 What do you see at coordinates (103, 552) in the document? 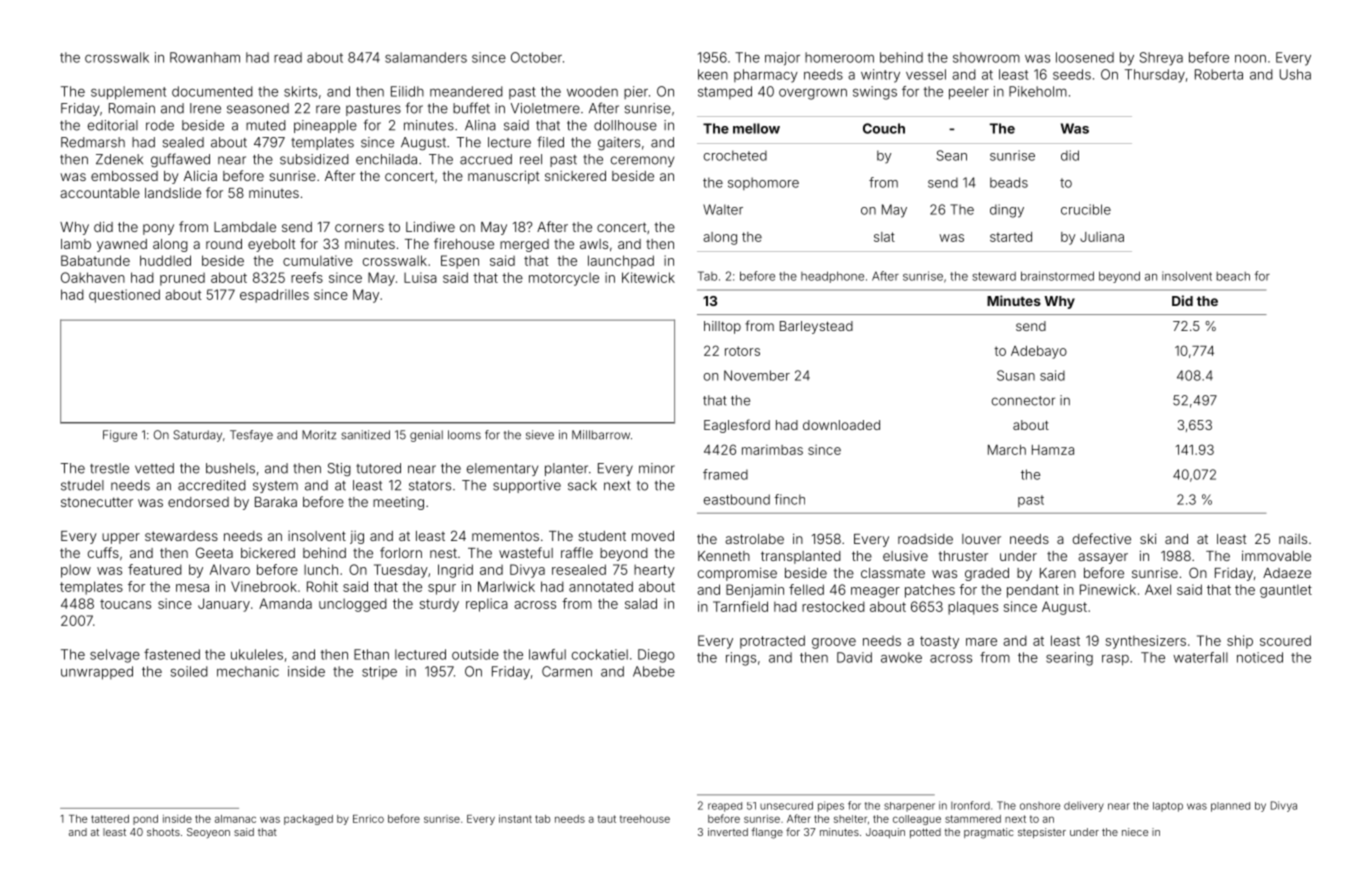
I see `cuffs` at bounding box center [103, 552].
